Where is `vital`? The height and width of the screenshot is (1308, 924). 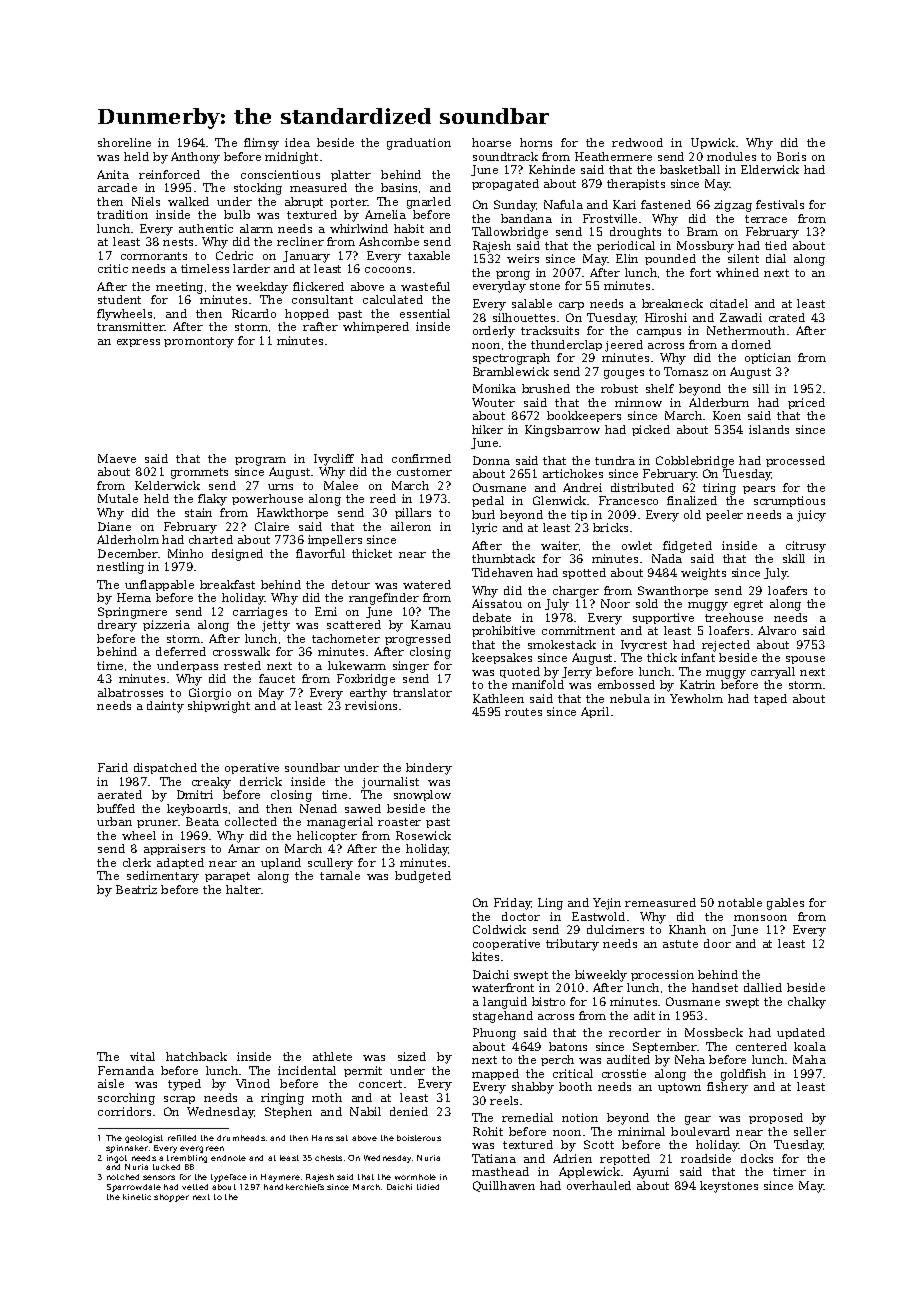
vital is located at coordinates (142, 1056).
